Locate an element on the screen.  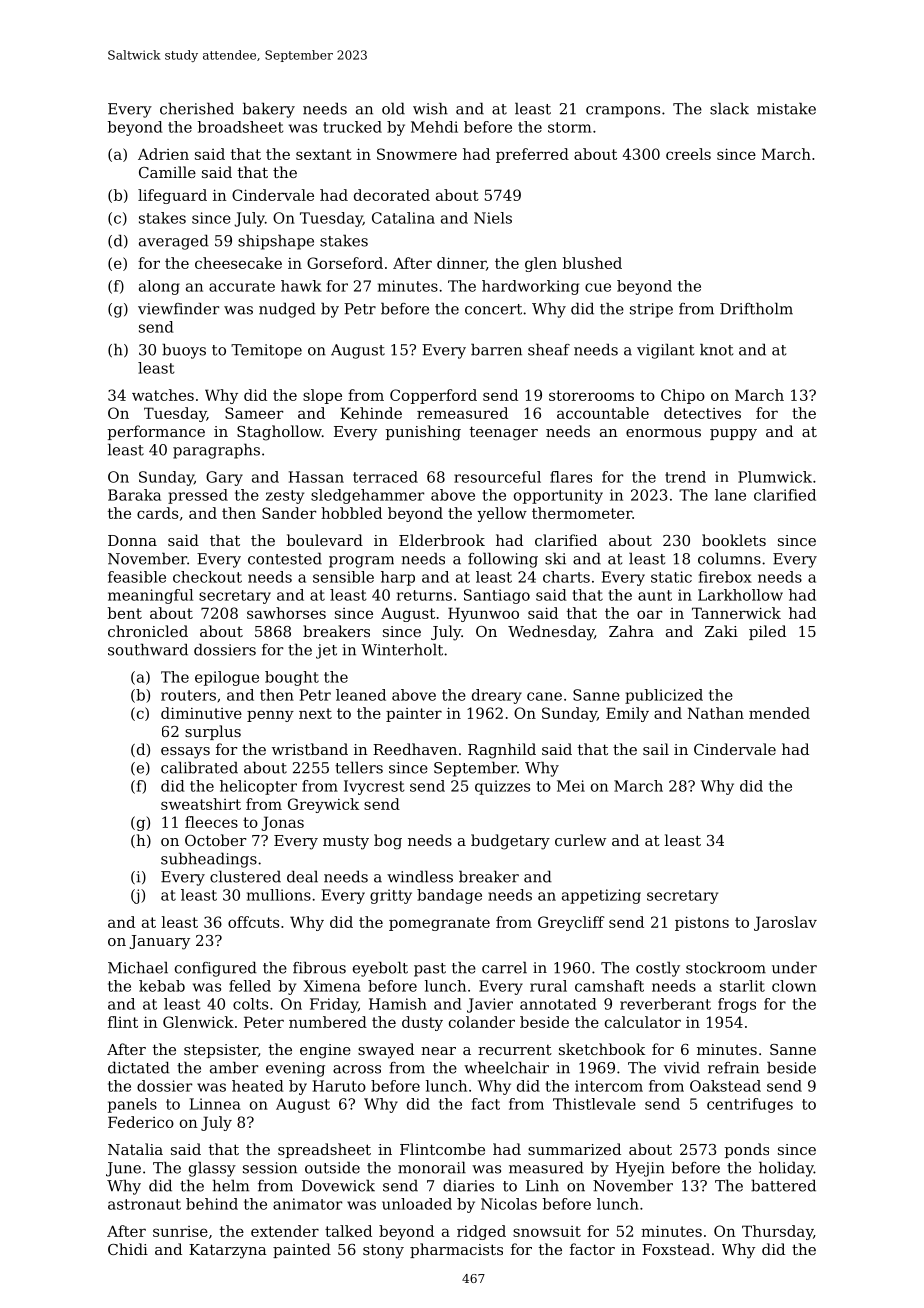
creels is located at coordinates (688, 154).
